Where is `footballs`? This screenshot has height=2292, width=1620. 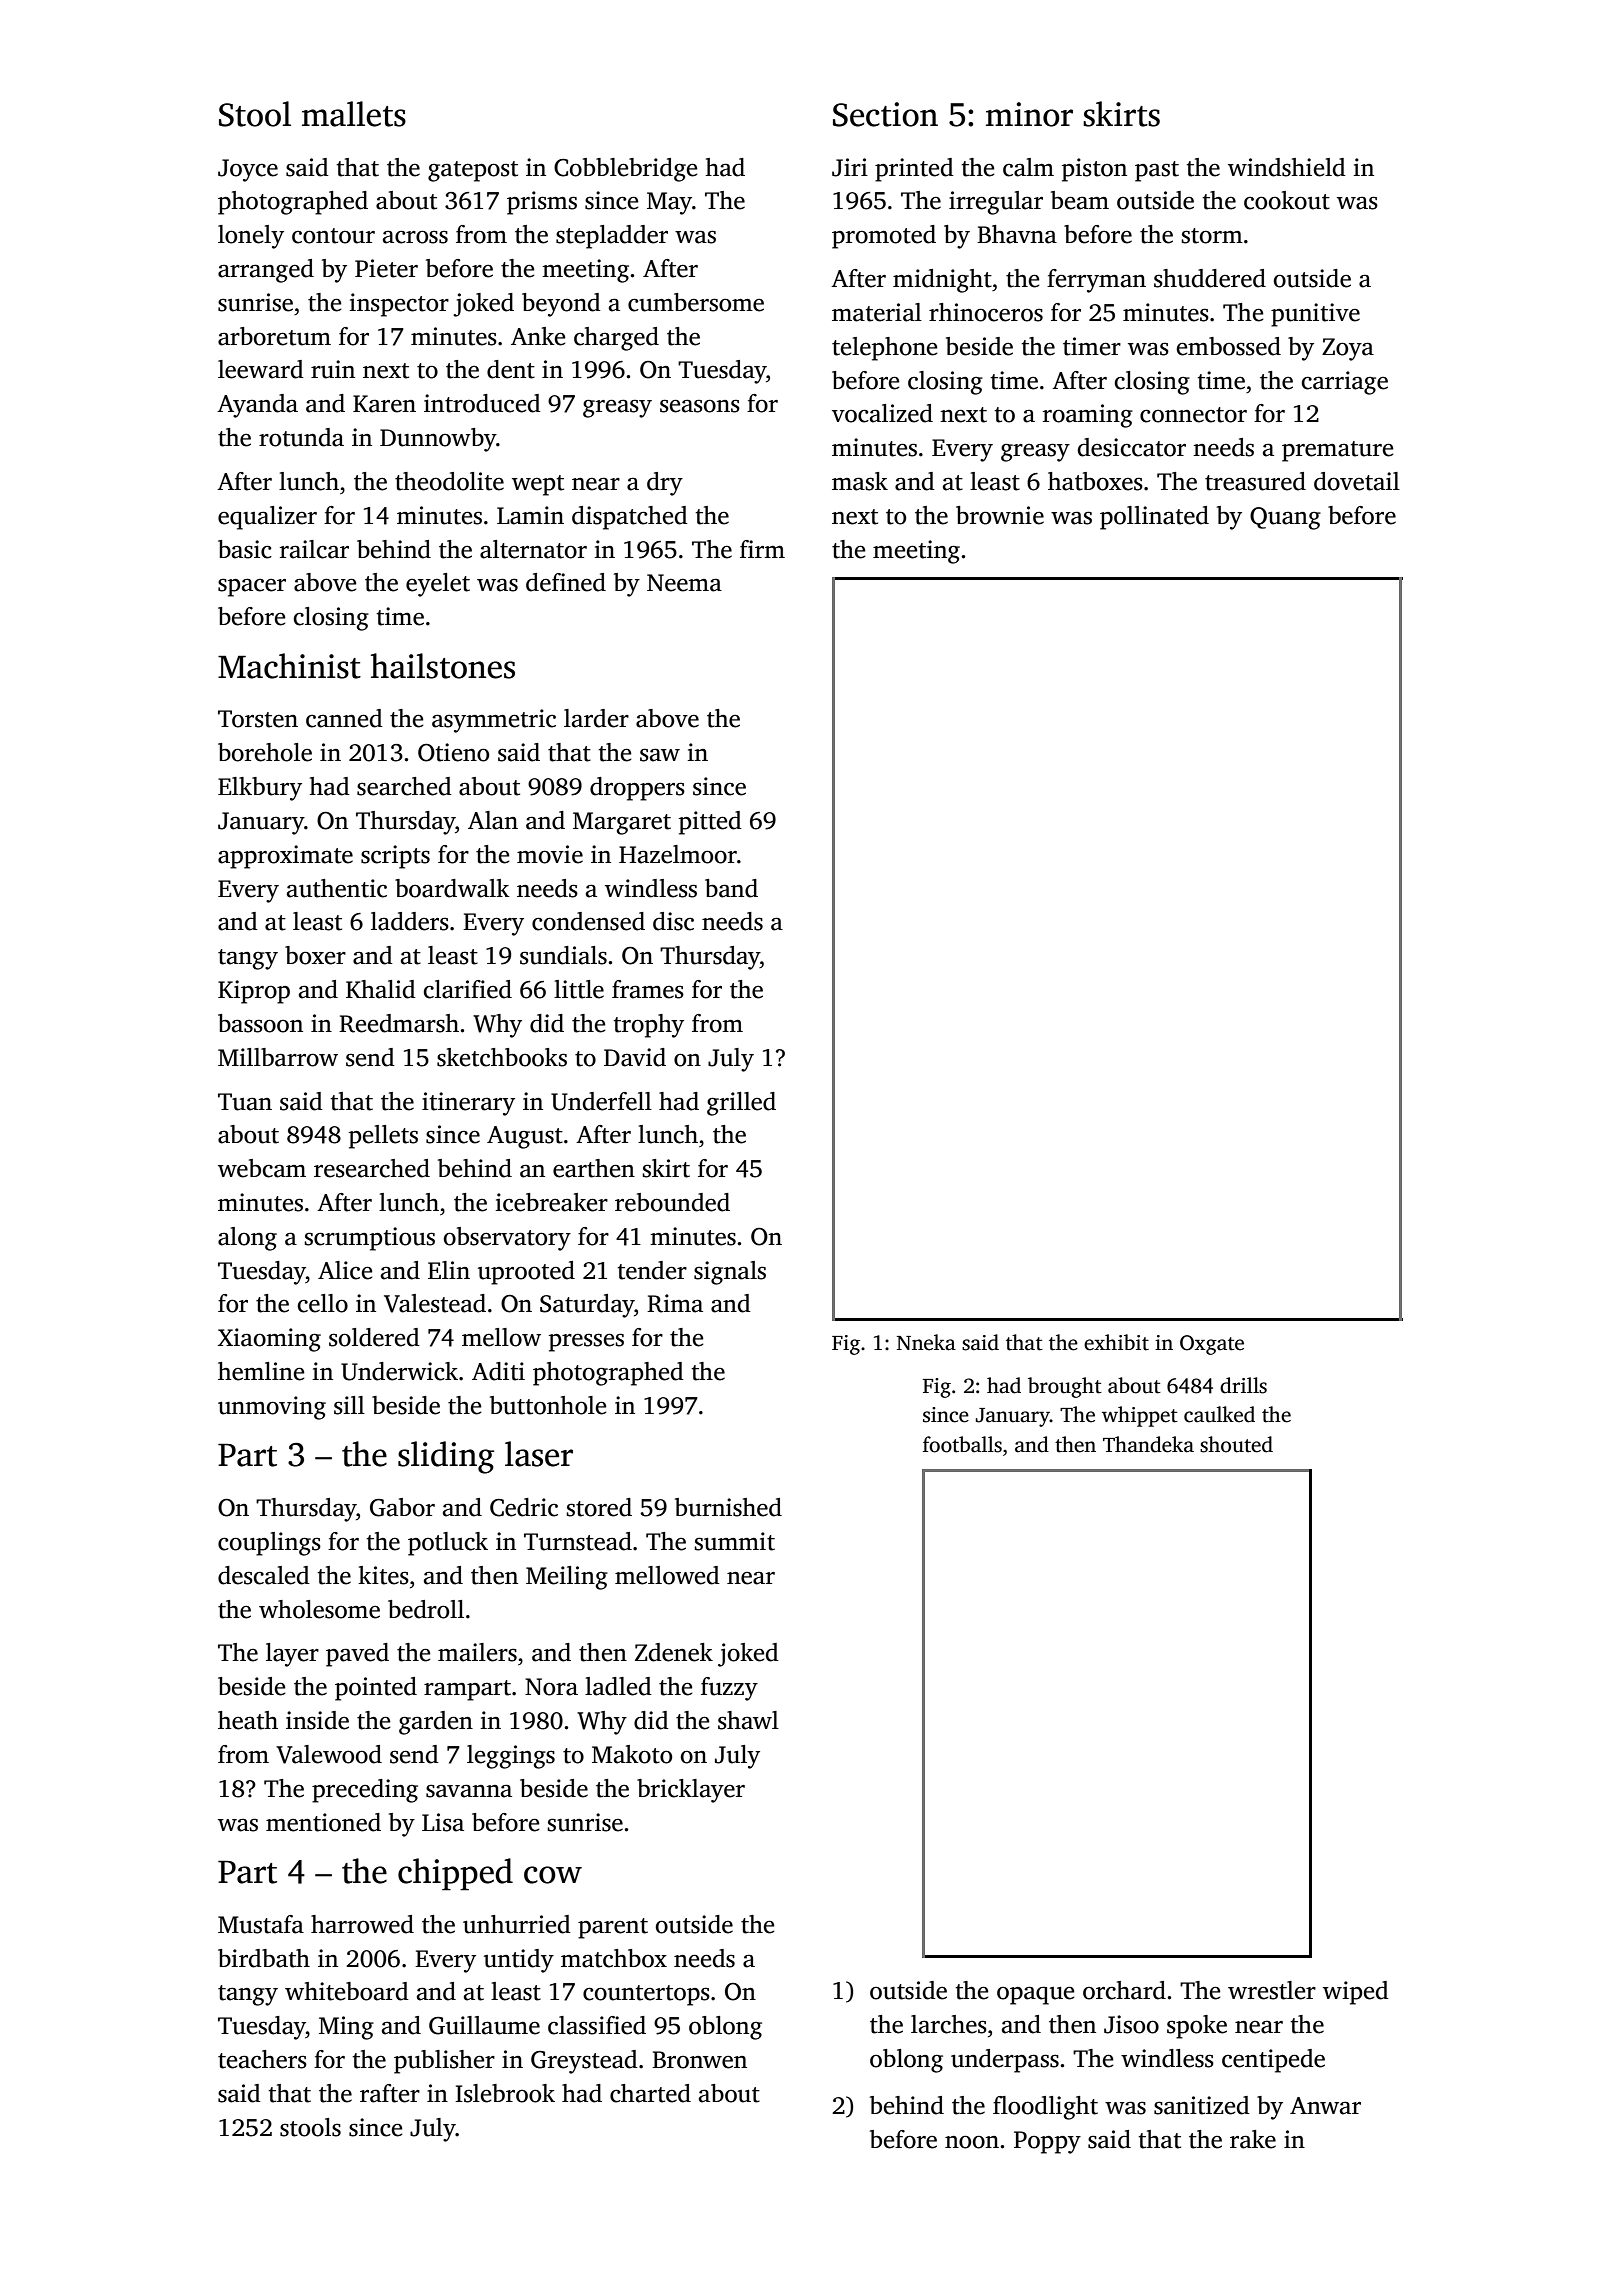
footballs is located at coordinates (962, 1444).
